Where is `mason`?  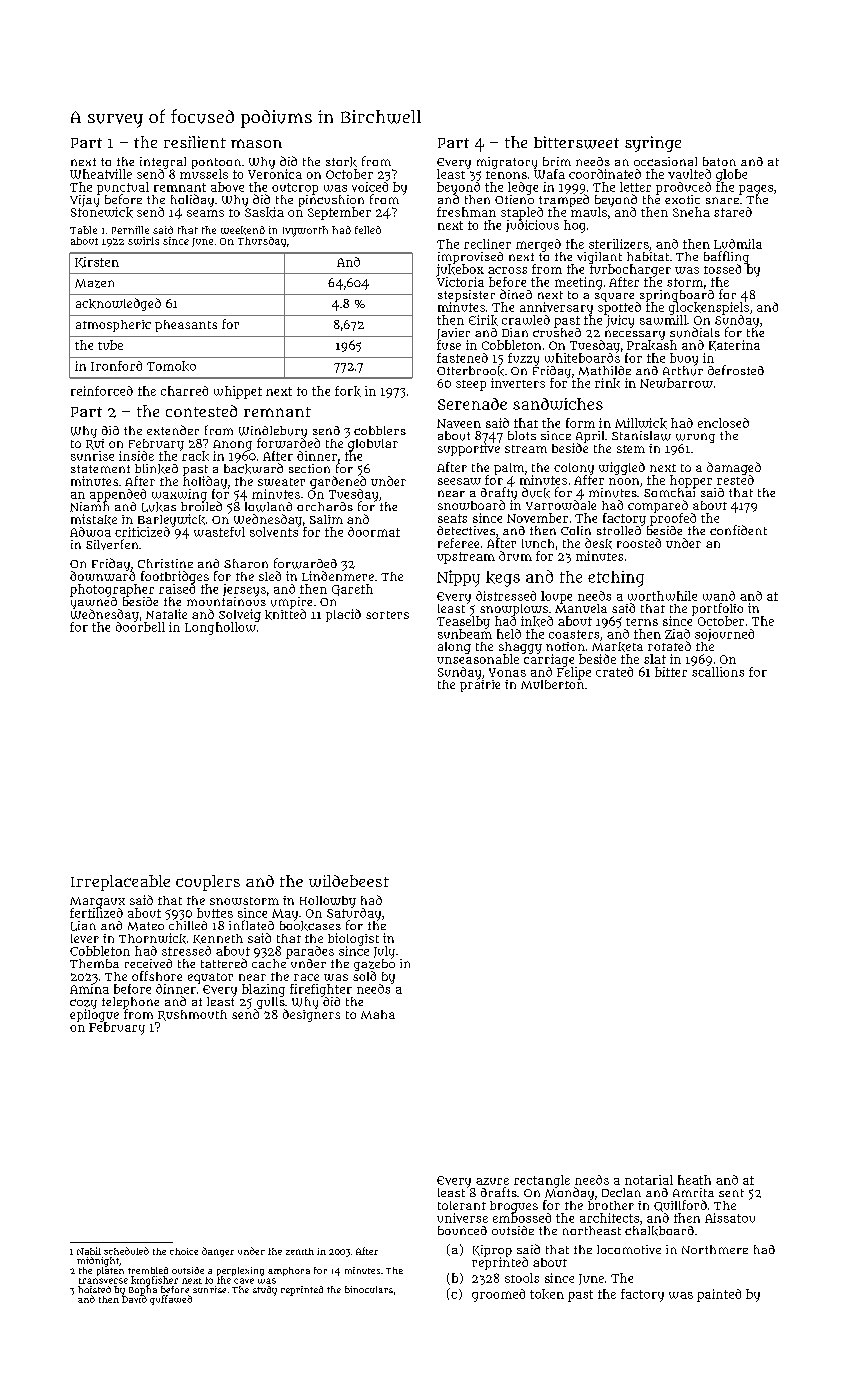 mason is located at coordinates (256, 143).
